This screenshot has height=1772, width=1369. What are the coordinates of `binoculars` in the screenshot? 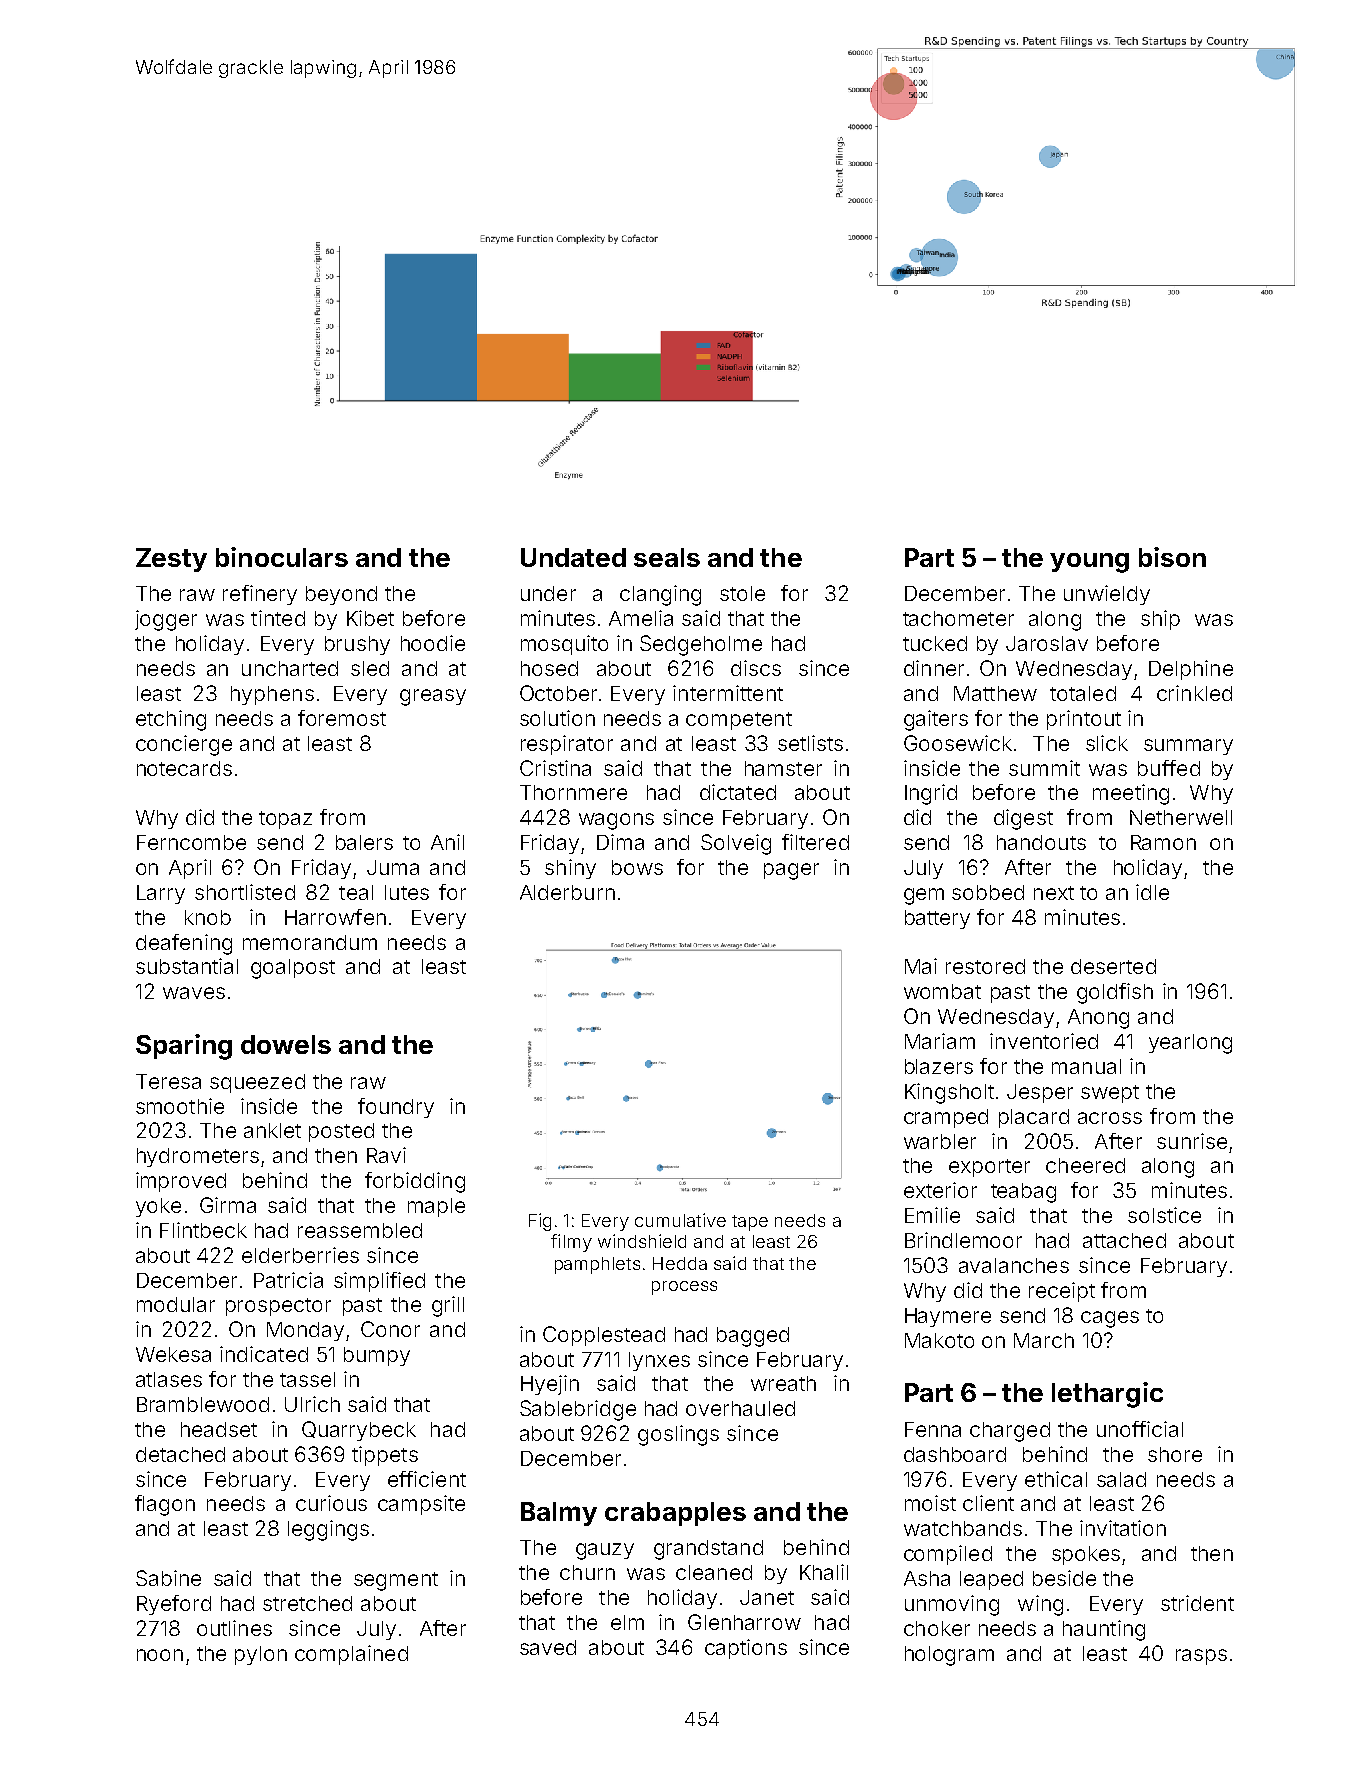 It's located at (282, 557).
